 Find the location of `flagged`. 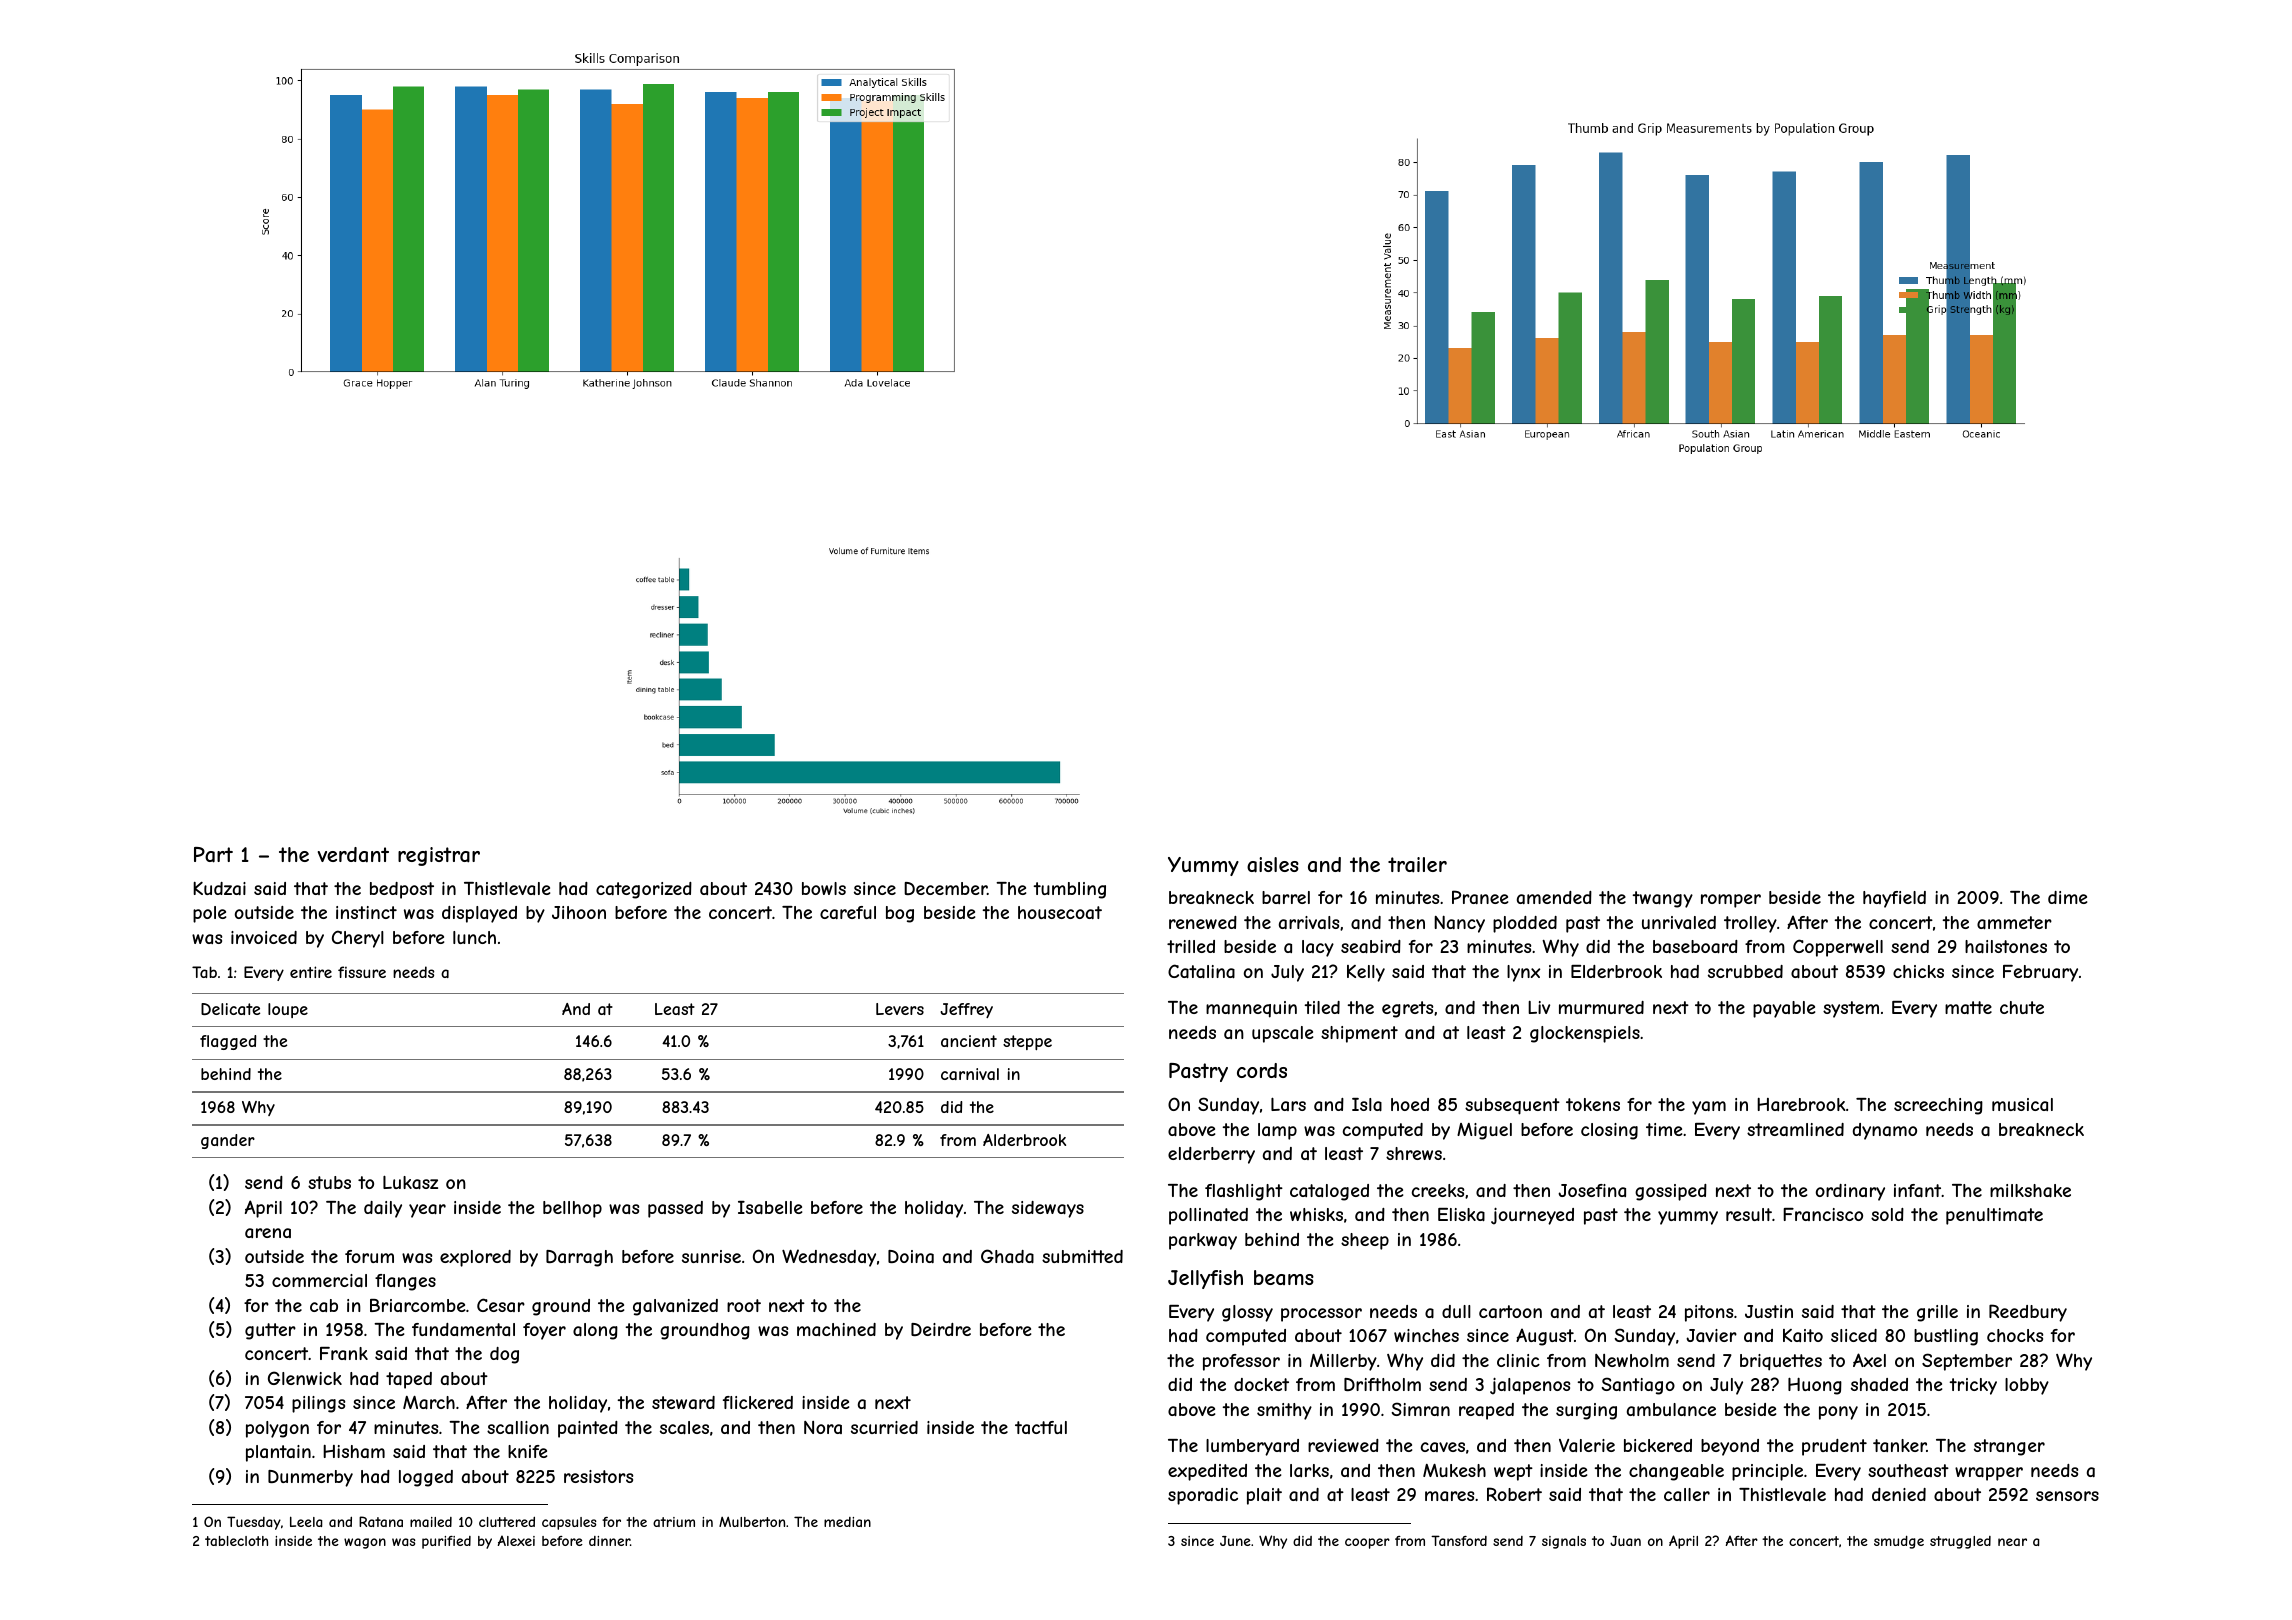

flagged is located at coordinates (228, 1042).
